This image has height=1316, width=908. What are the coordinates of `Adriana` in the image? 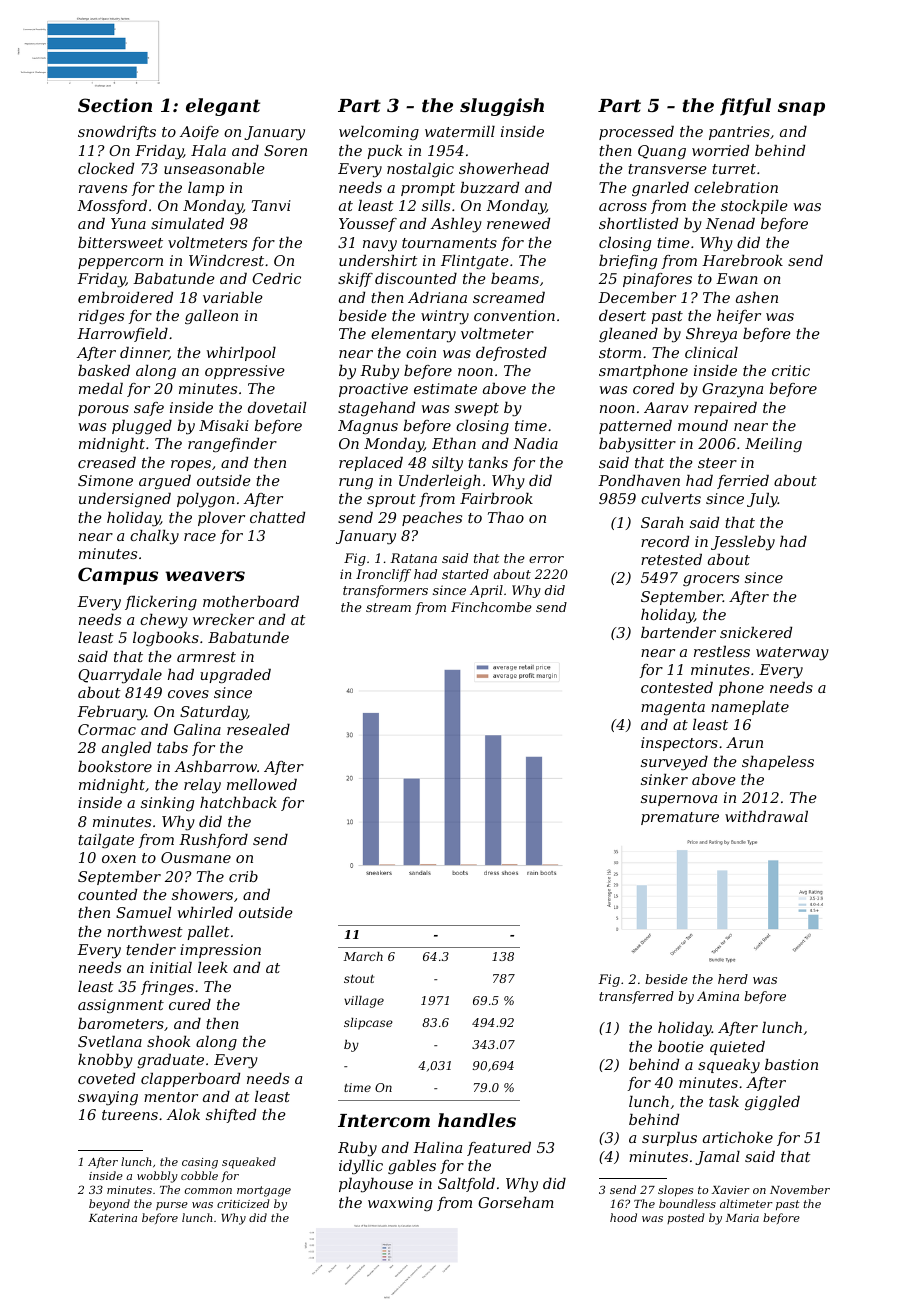 It's located at (437, 297).
